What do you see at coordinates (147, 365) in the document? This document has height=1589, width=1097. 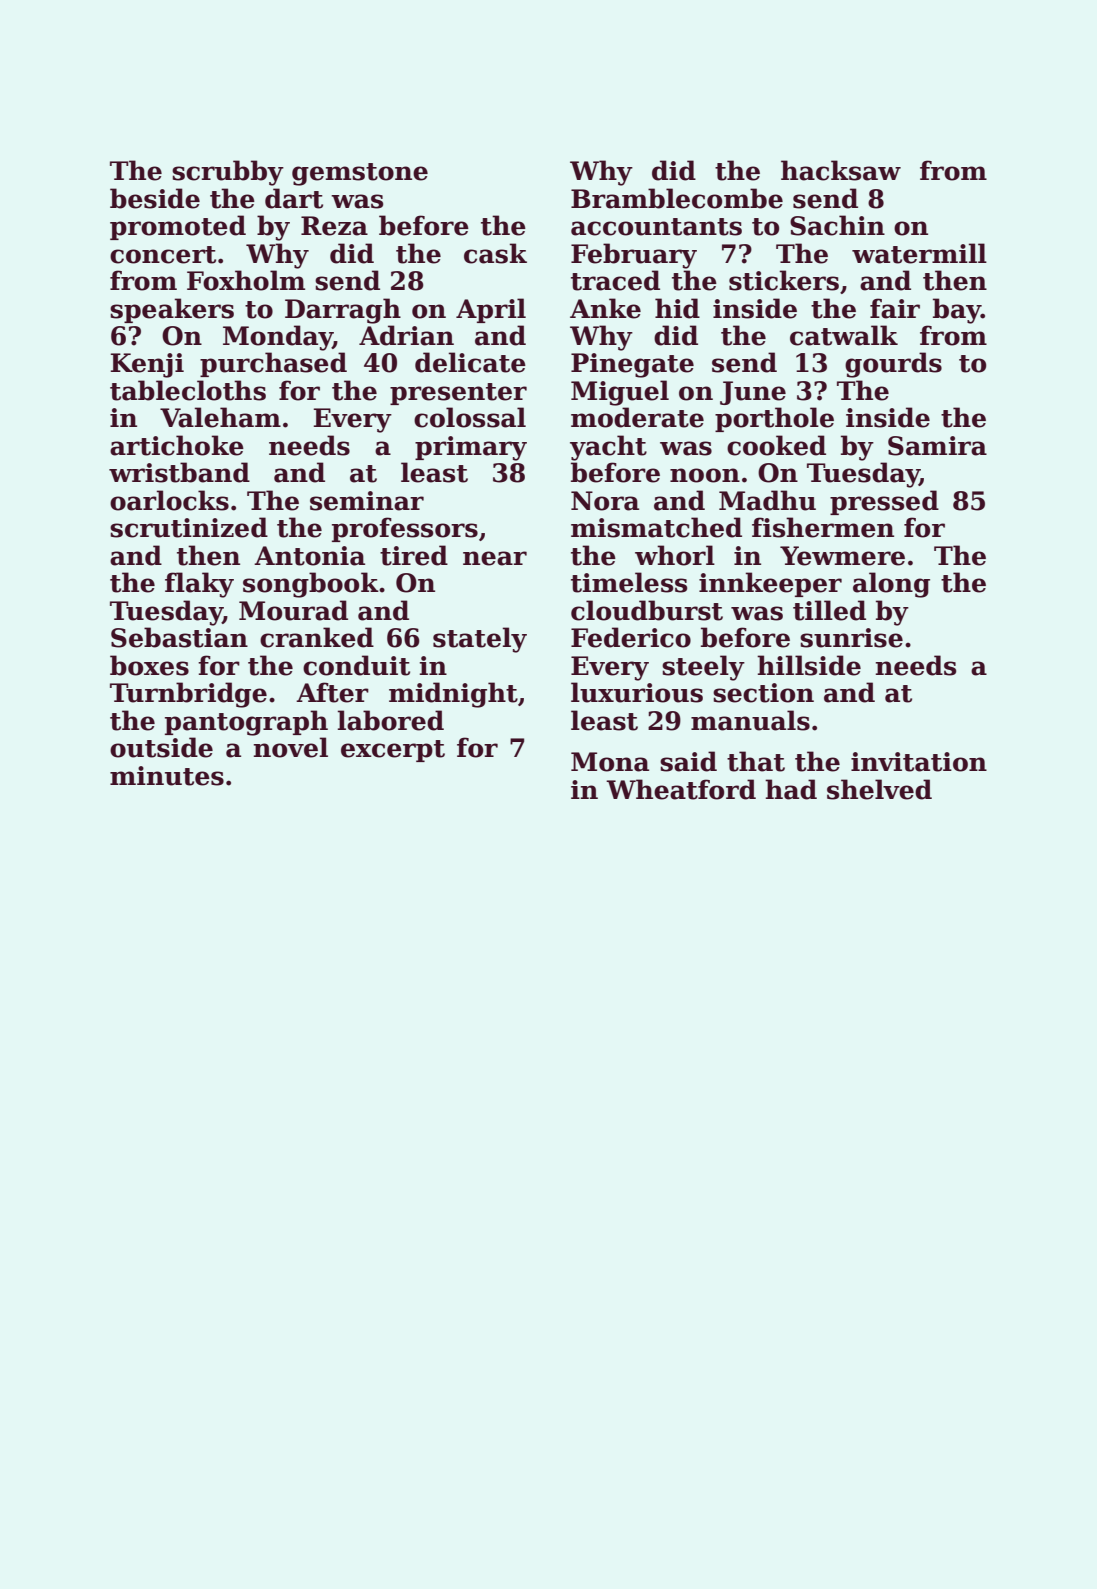 I see `Kenji` at bounding box center [147, 365].
